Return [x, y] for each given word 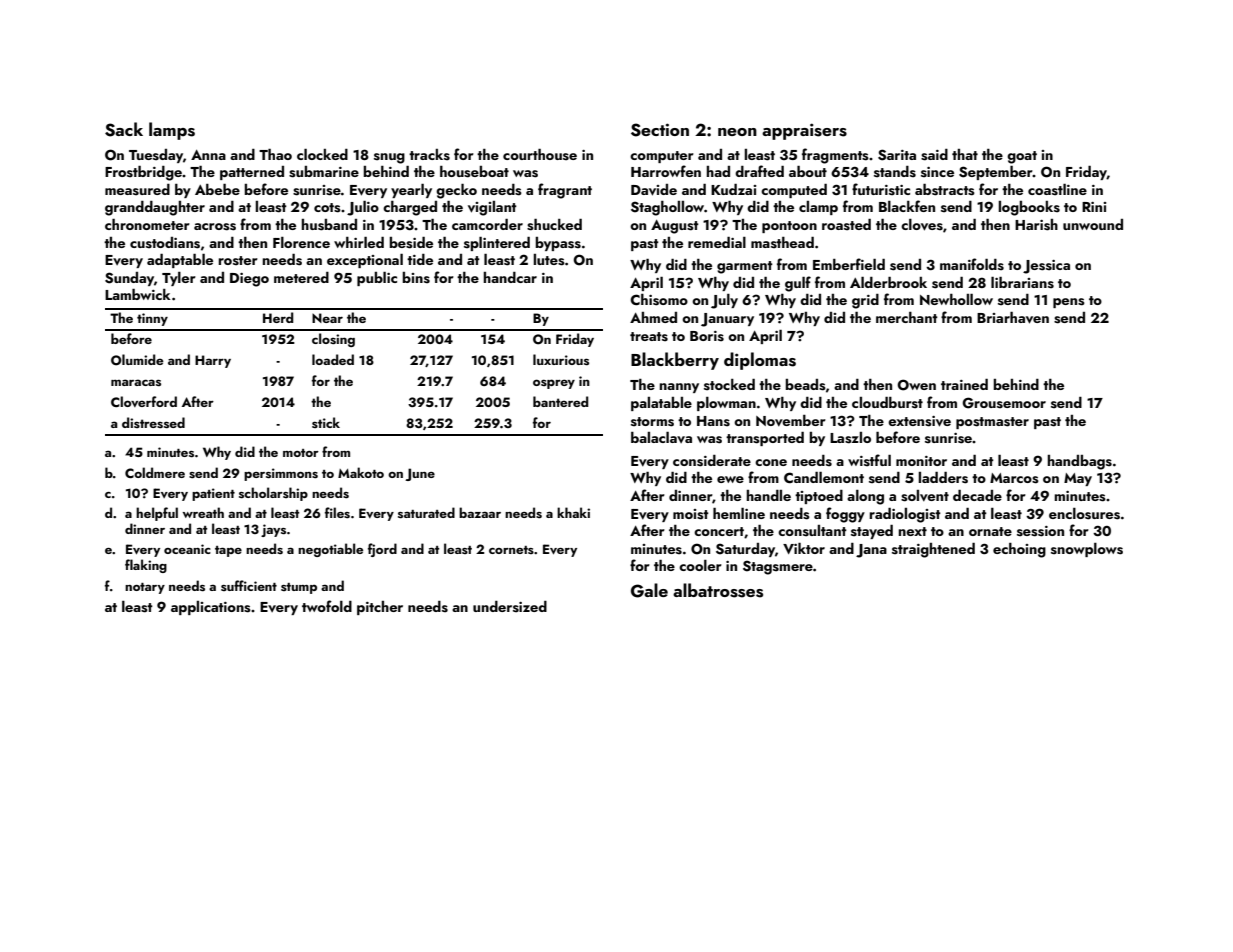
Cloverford [144, 401]
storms [652, 422]
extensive [919, 421]
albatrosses [718, 590]
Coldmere [155, 472]
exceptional [365, 261]
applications [211, 608]
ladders [943, 478]
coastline [1057, 190]
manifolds [972, 264]
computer [662, 157]
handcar [510, 277]
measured [137, 190]
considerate [712, 461]
